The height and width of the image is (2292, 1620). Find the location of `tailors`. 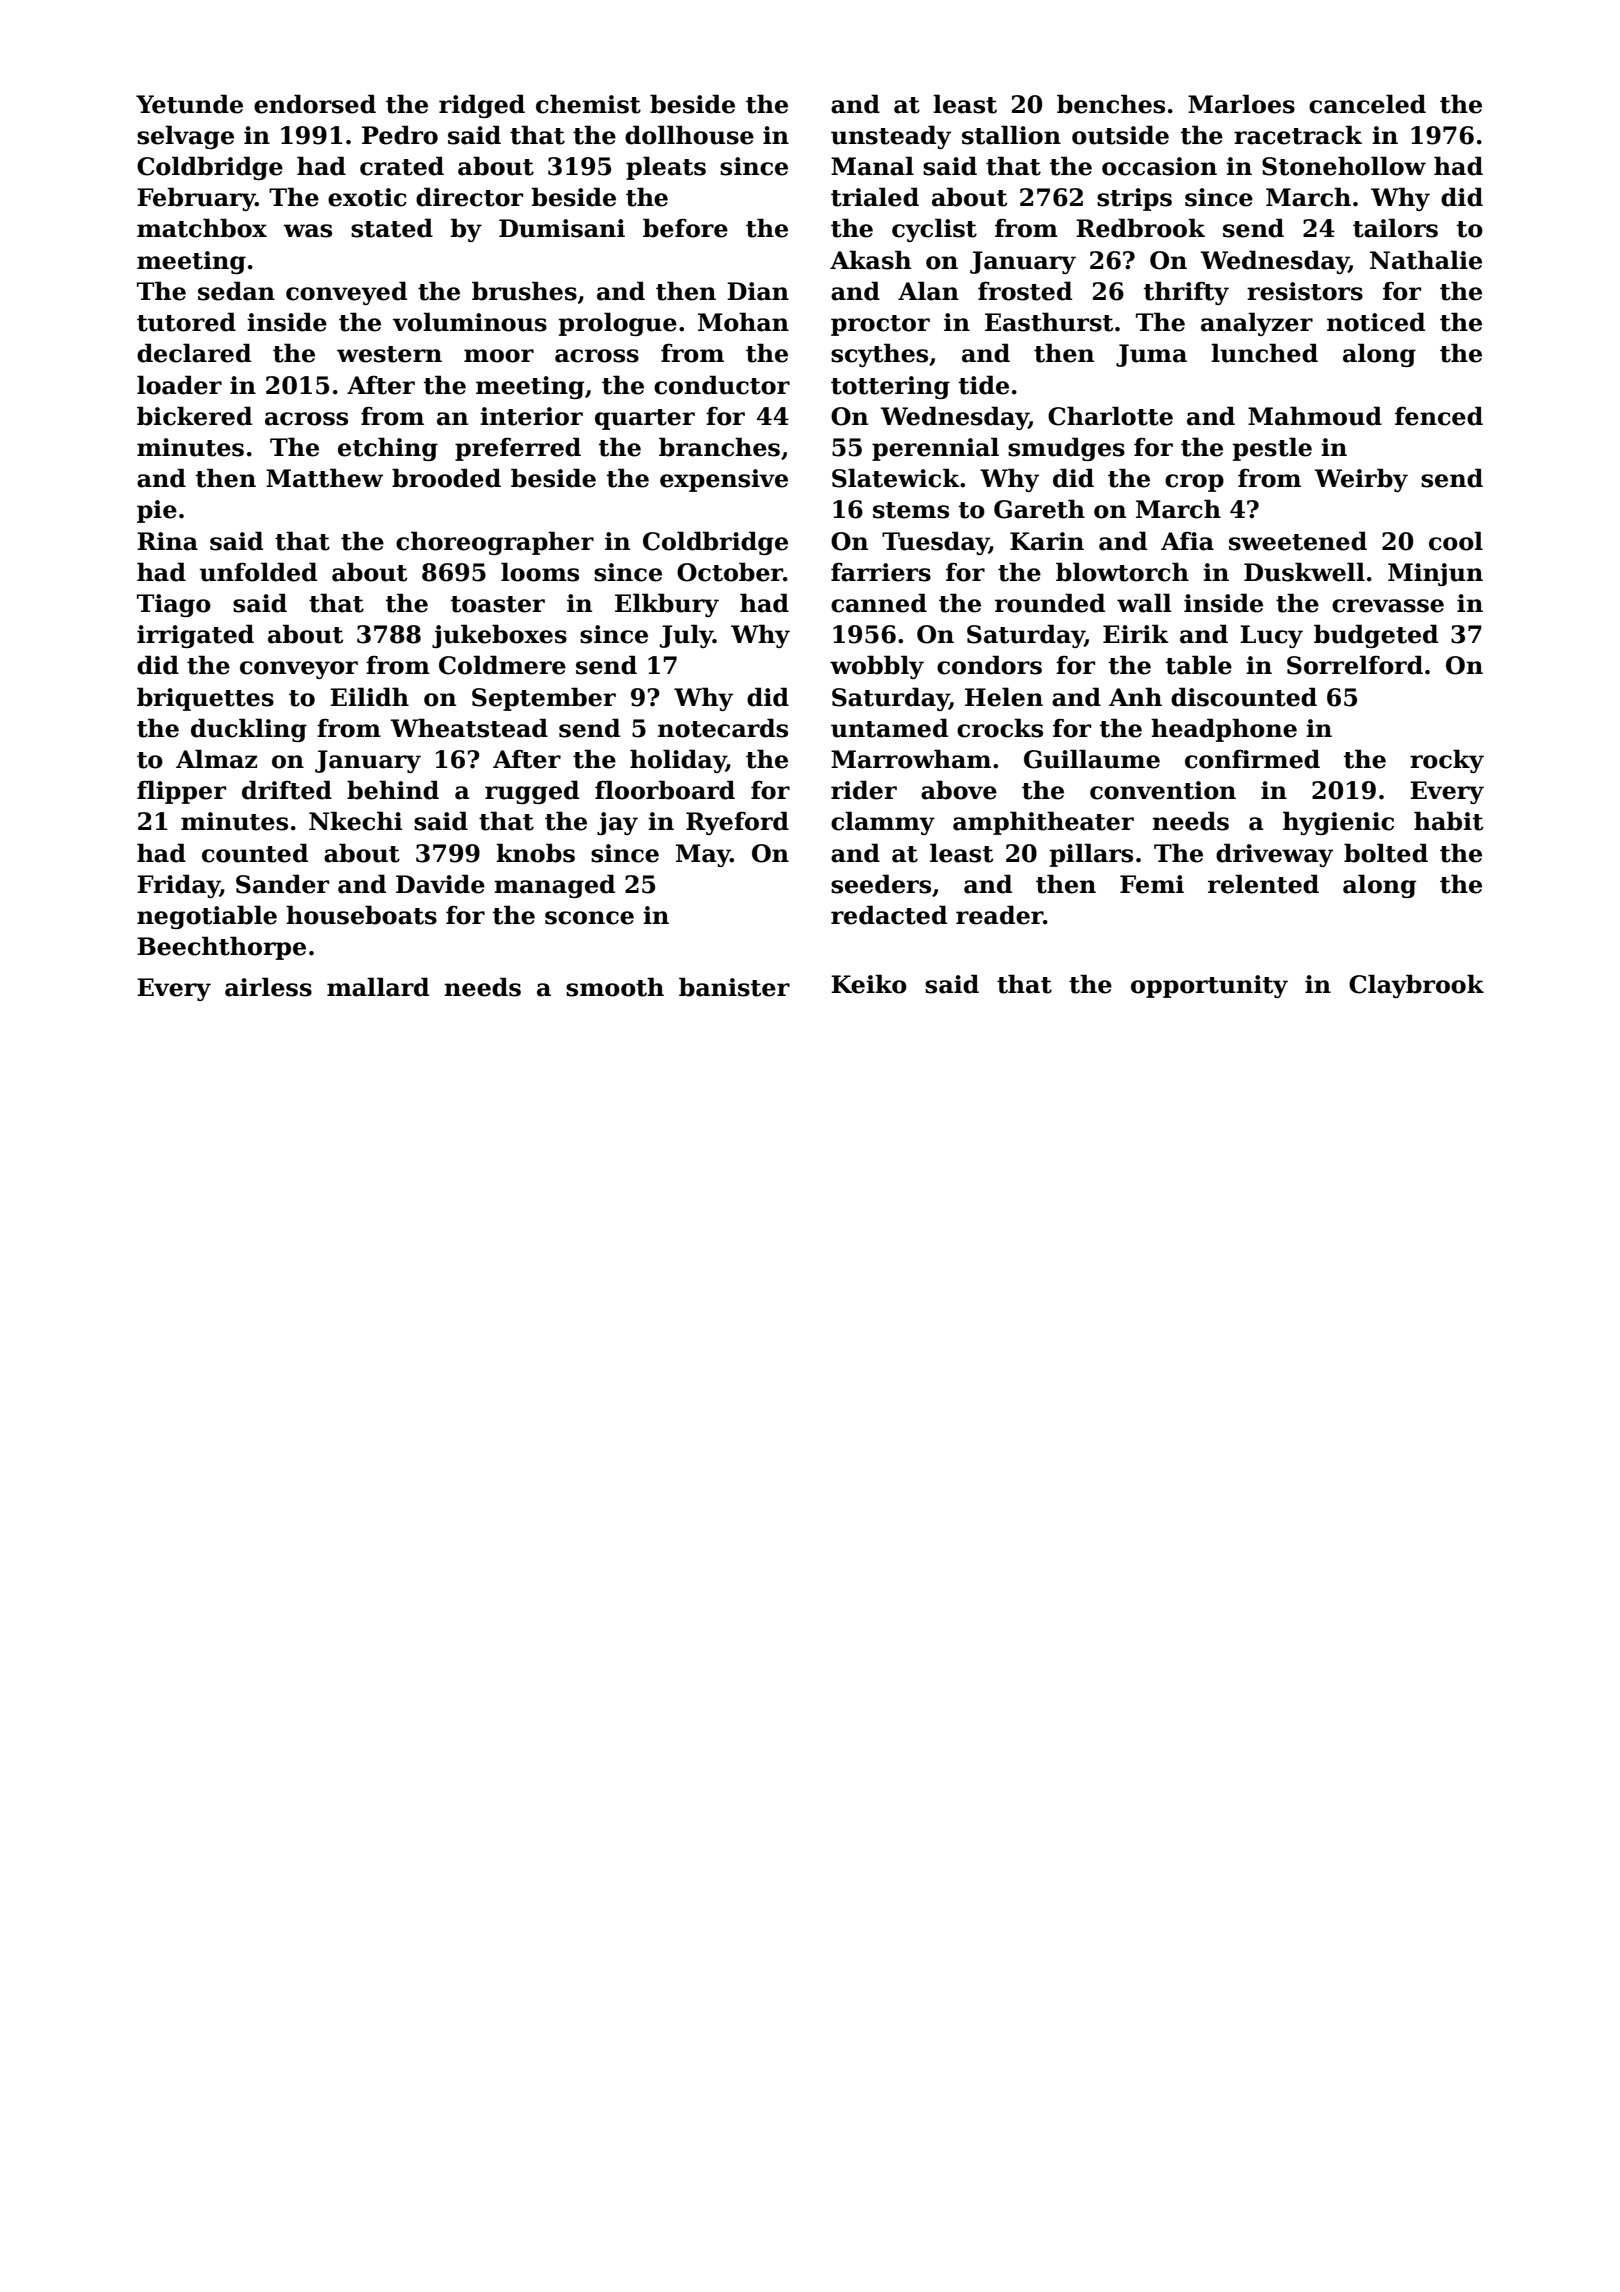

tailors is located at coordinates (1395, 228).
